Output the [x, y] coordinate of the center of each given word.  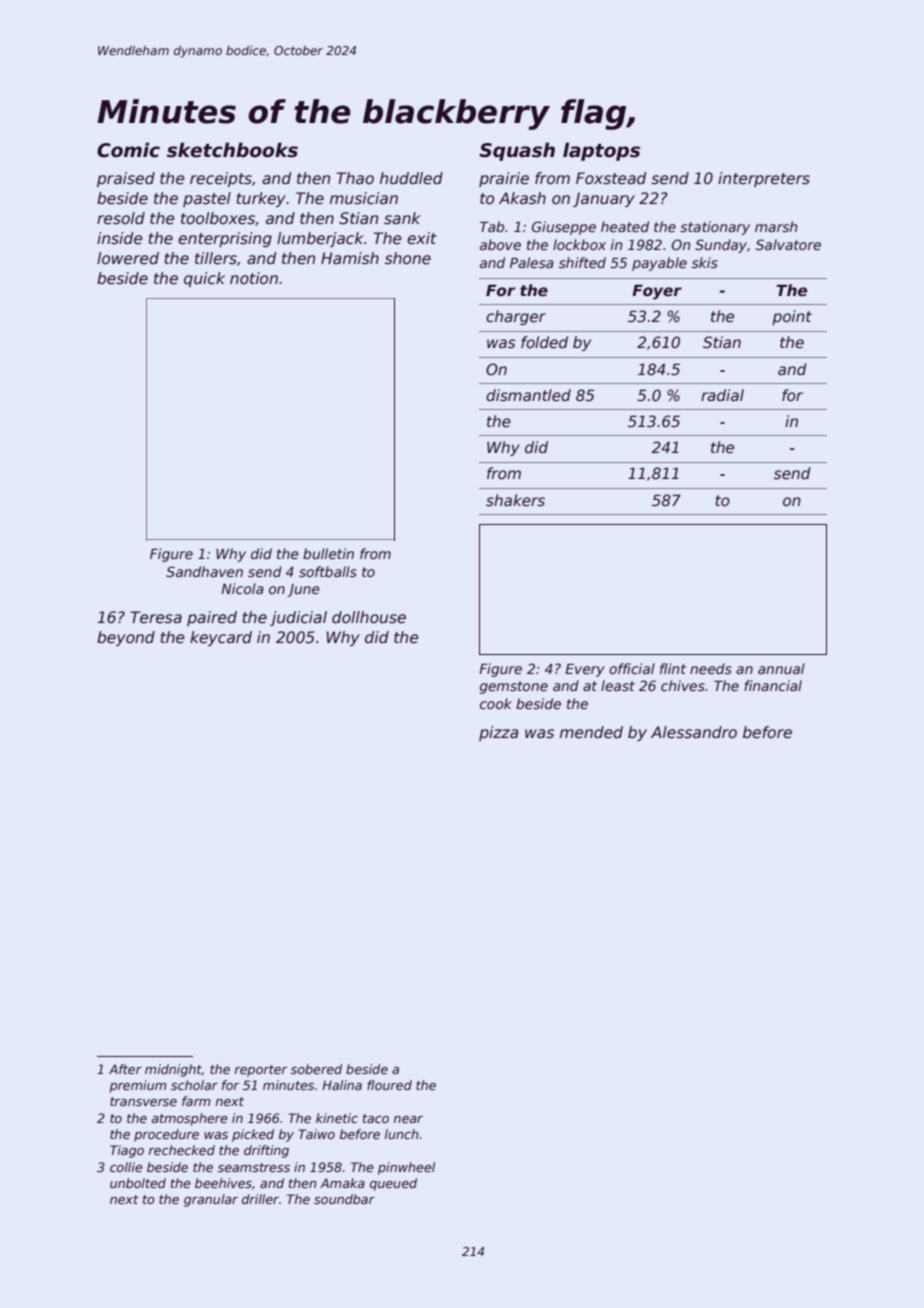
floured [389, 1085]
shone [408, 258]
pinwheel [406, 1168]
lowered [128, 258]
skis [705, 262]
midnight [173, 1070]
